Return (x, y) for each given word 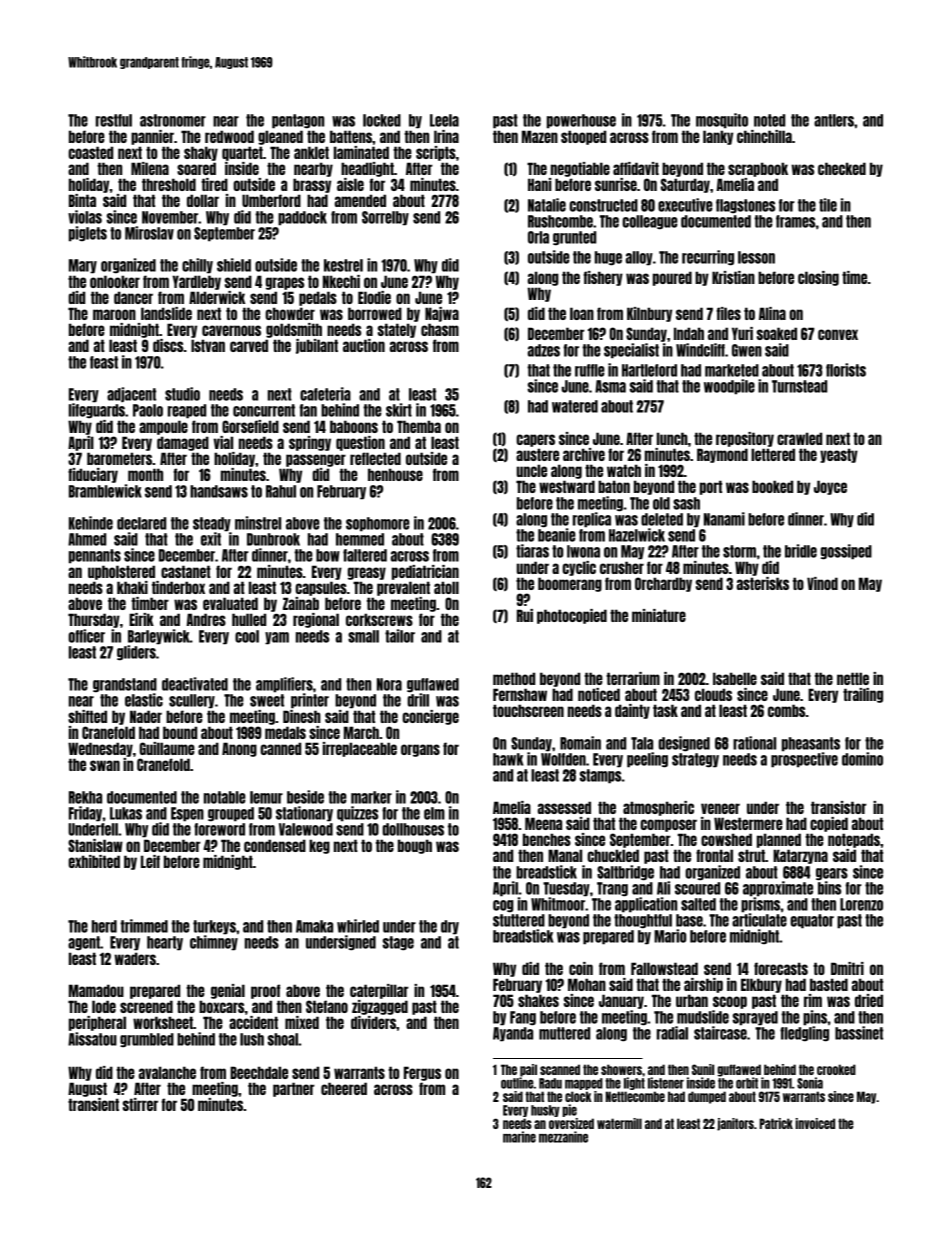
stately (397, 330)
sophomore (378, 524)
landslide (166, 313)
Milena (150, 168)
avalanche (167, 1072)
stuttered (519, 920)
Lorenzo (861, 904)
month (145, 474)
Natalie (547, 205)
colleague (650, 222)
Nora (389, 684)
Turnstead (799, 386)
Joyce (830, 487)
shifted (87, 716)
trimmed (144, 926)
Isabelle (735, 678)
